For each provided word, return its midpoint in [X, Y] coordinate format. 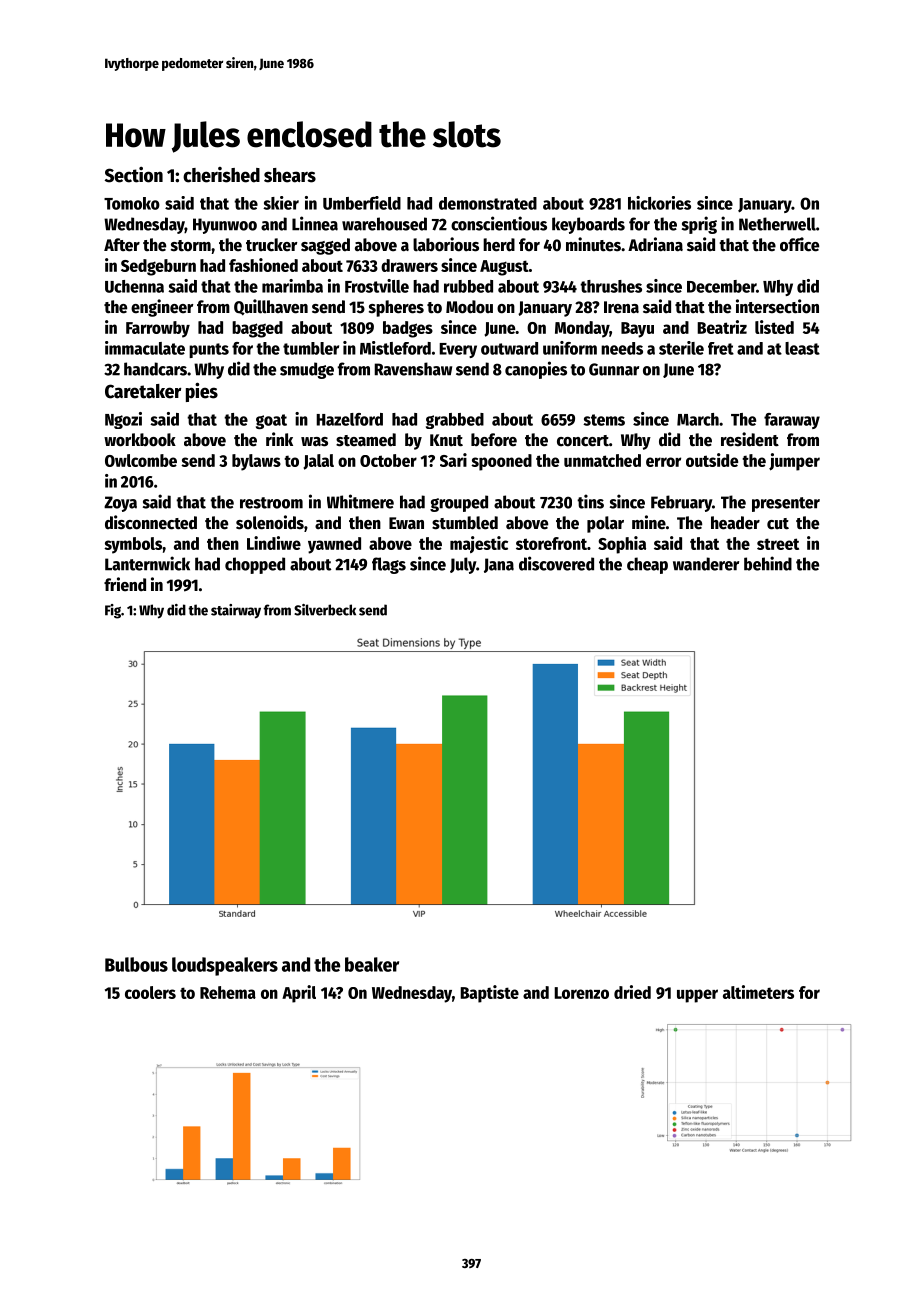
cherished [221, 175]
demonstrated [488, 203]
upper [697, 996]
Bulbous [136, 964]
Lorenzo [581, 993]
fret [721, 348]
